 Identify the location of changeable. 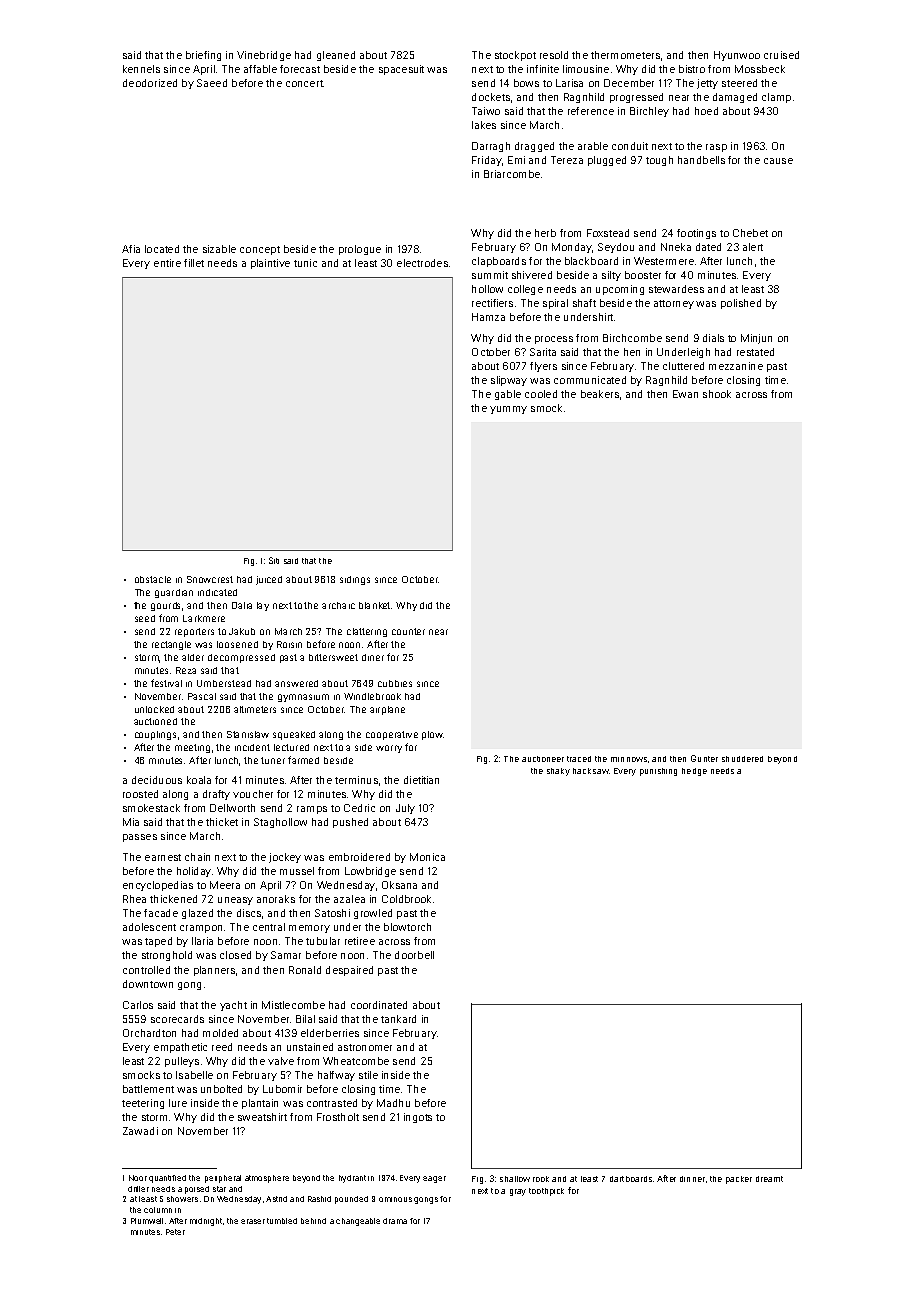
(358, 1222).
